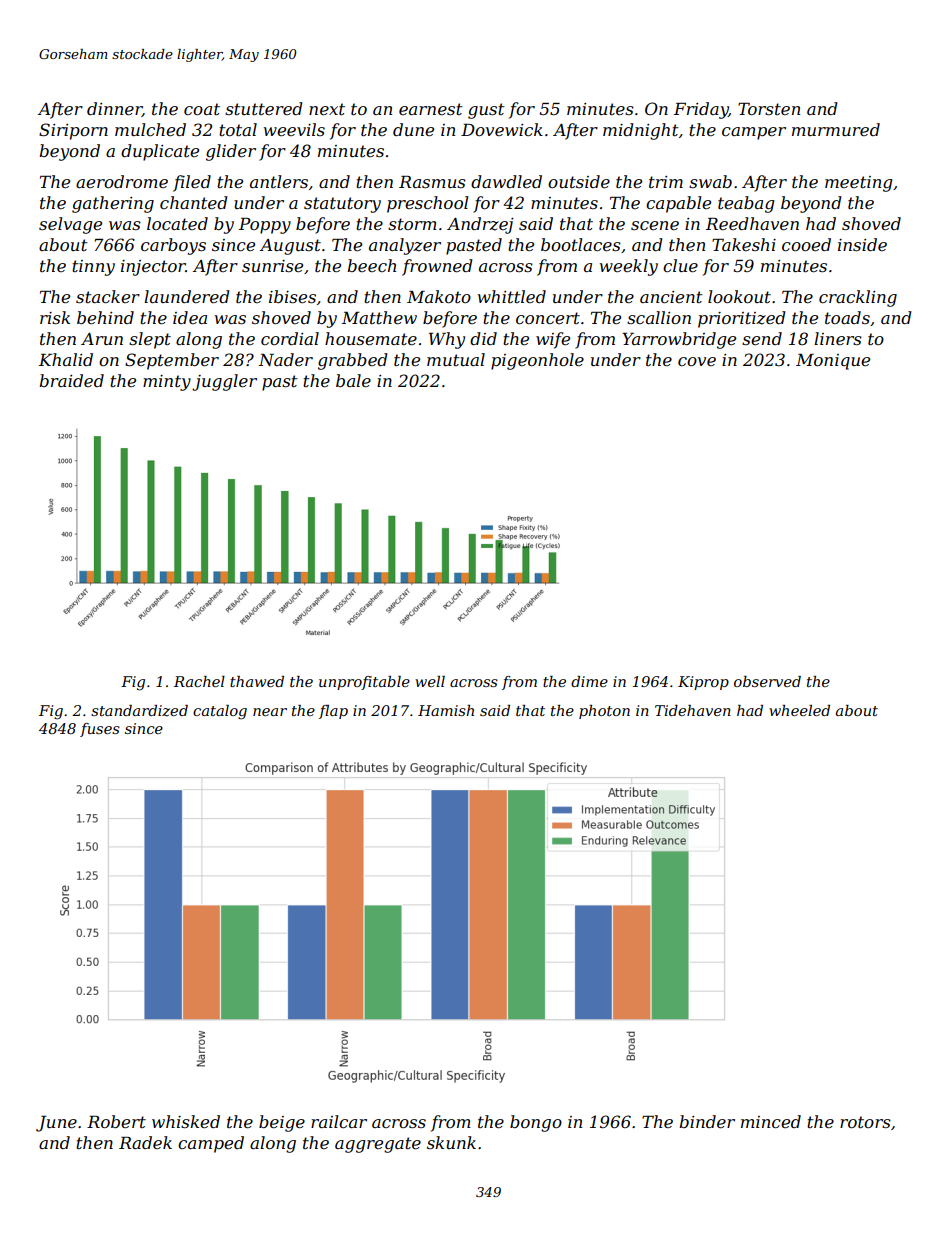 This screenshot has height=1233, width=952. I want to click on Torsten, so click(769, 109).
